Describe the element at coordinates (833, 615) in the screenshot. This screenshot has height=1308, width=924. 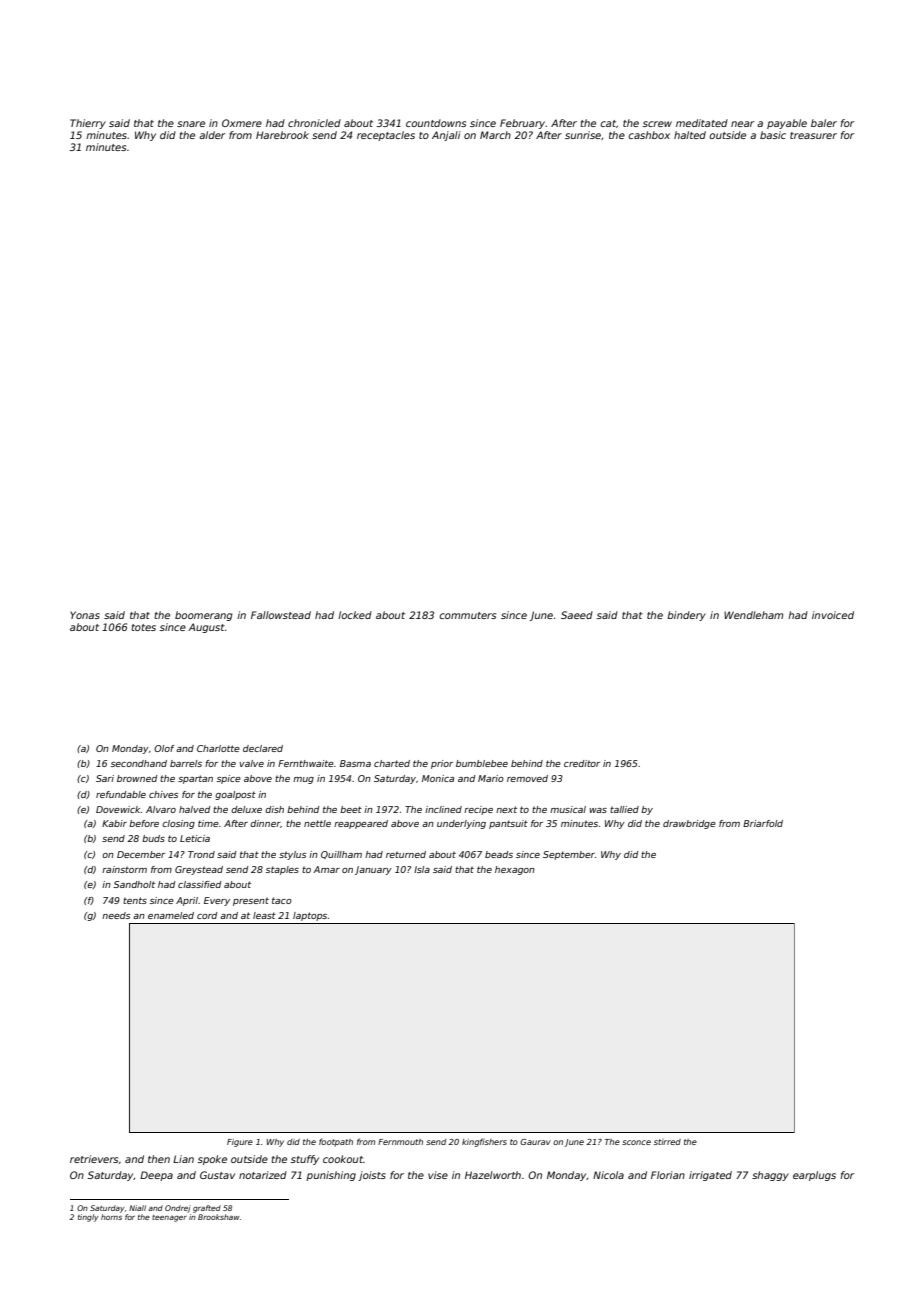
I see `invoiced` at that location.
